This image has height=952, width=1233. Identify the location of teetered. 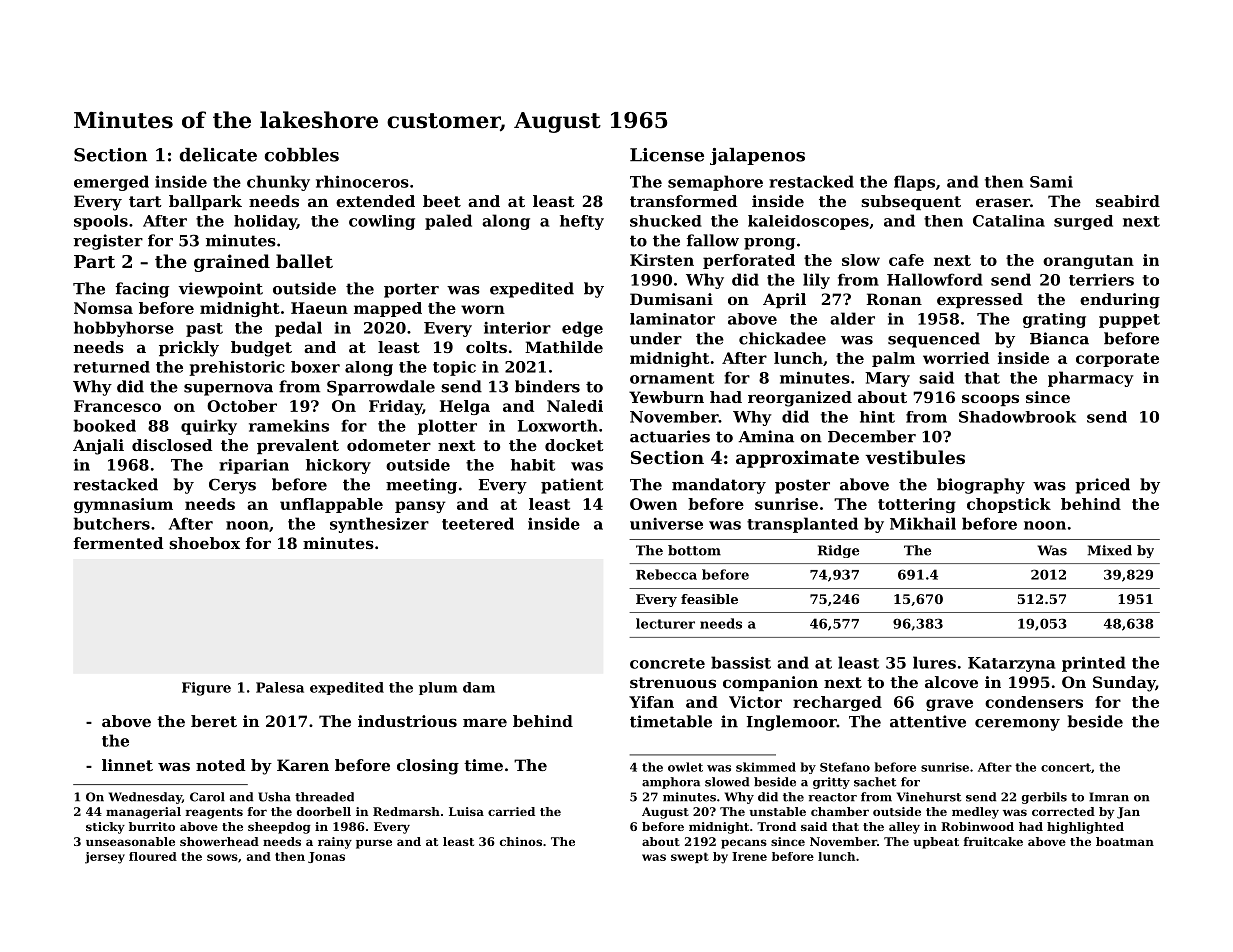
(478, 523).
